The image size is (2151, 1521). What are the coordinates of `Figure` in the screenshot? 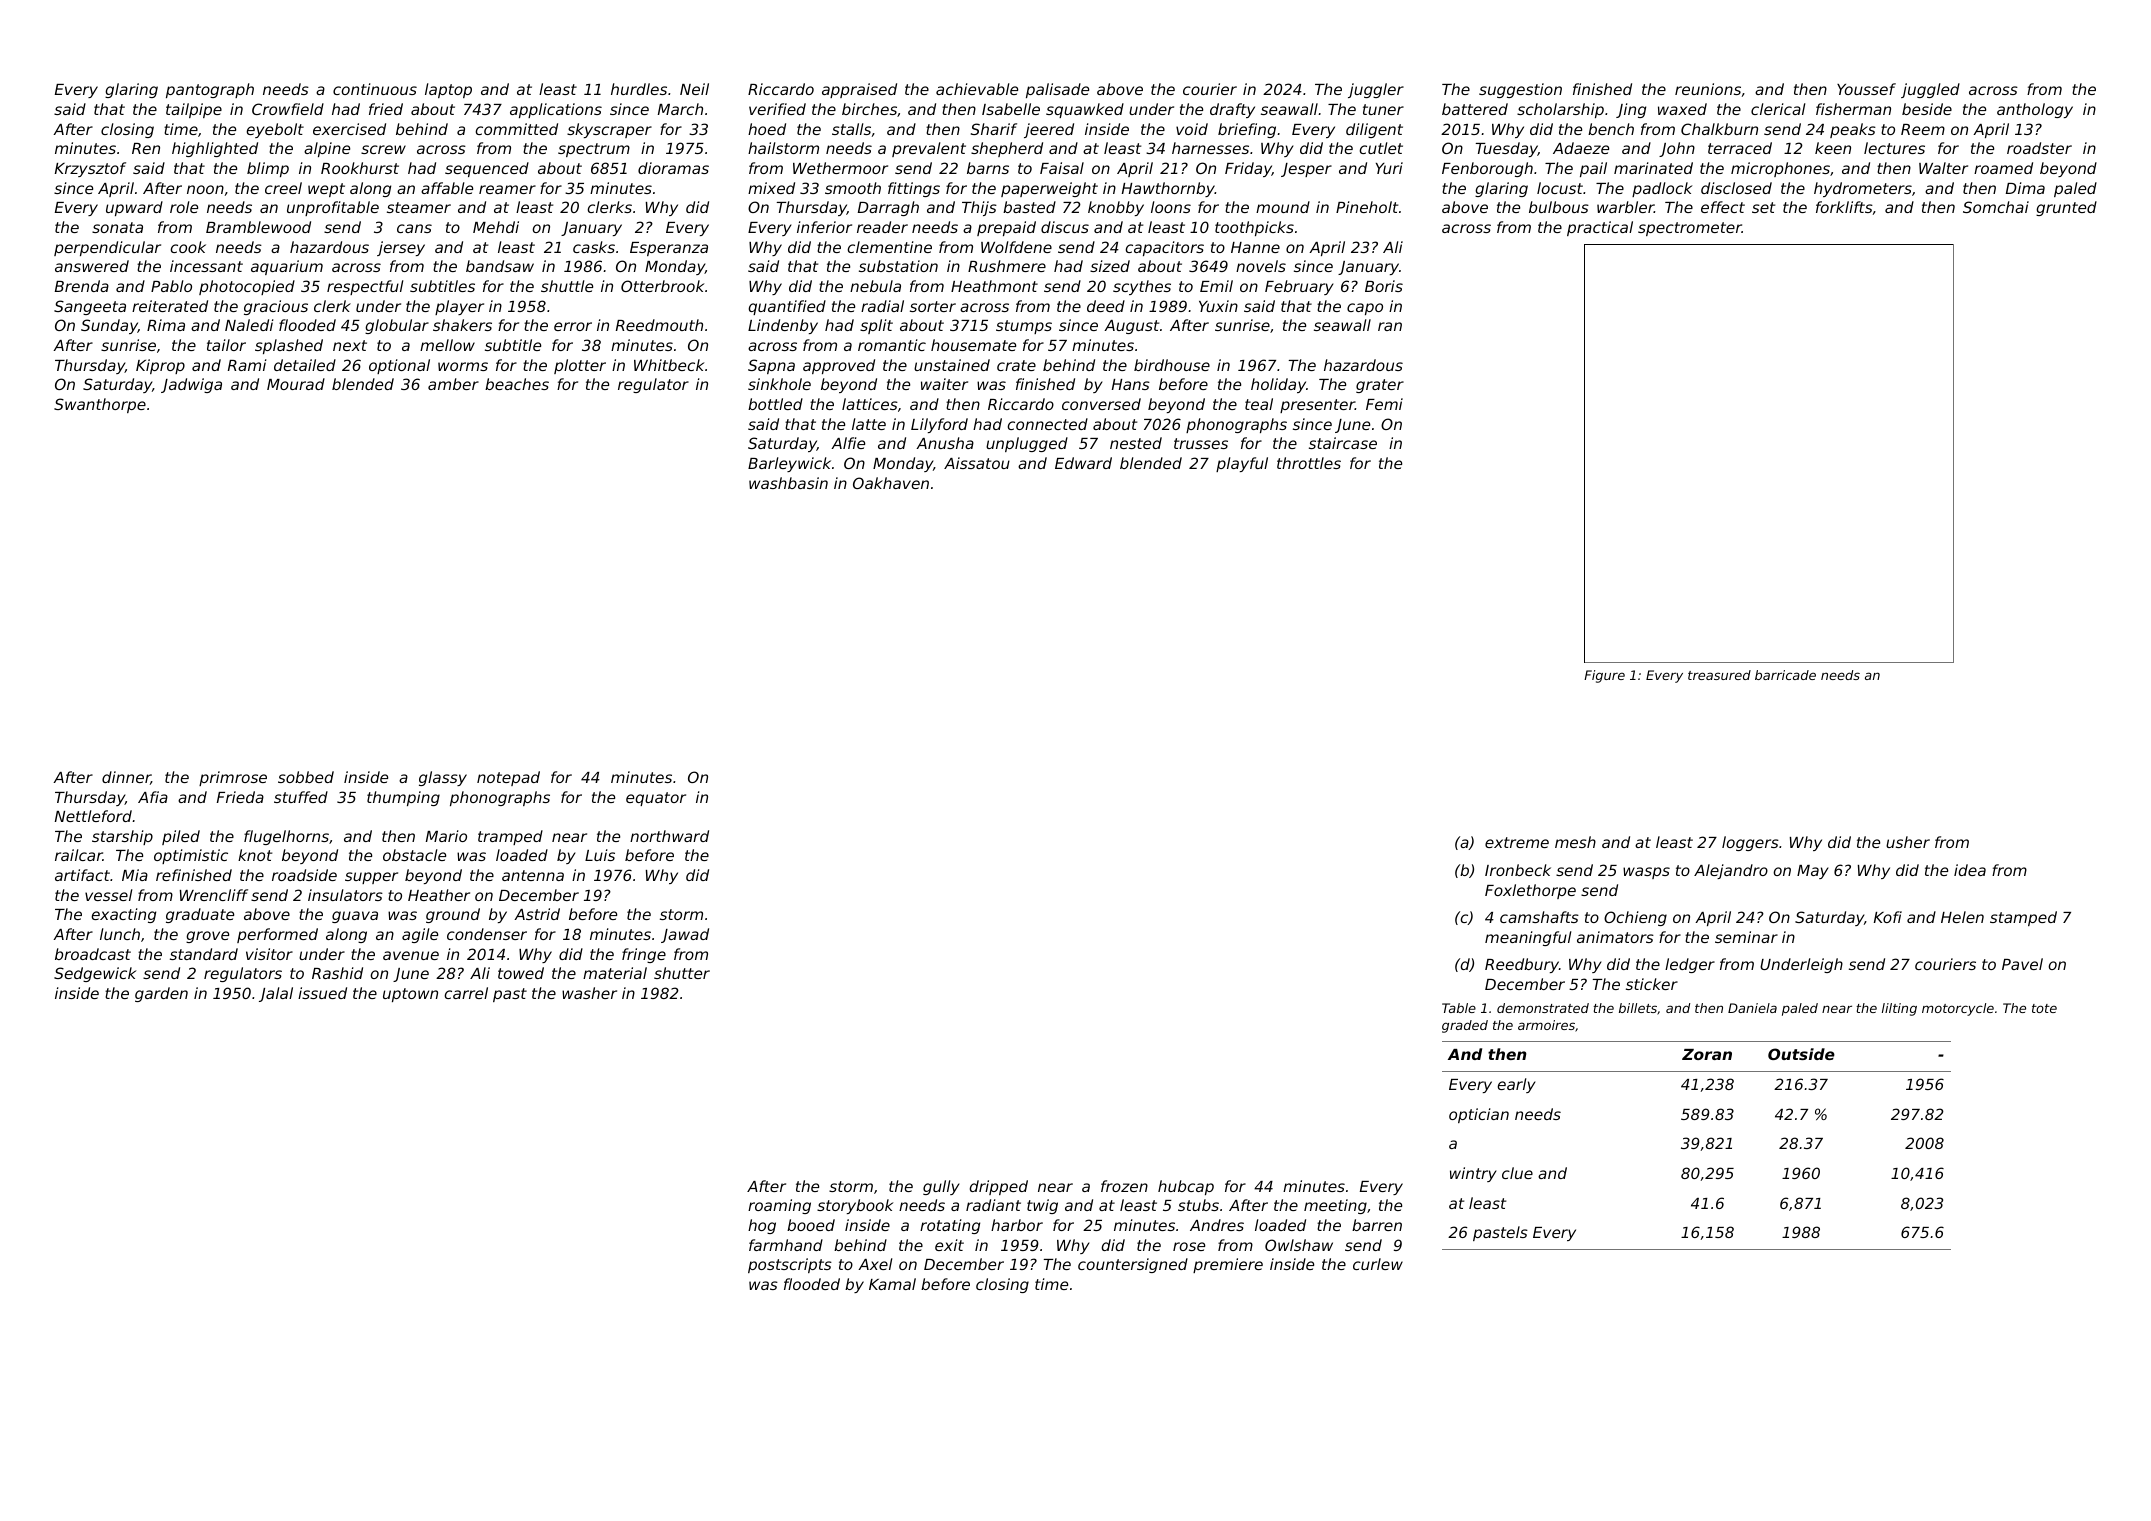 It's located at (1604, 676).
